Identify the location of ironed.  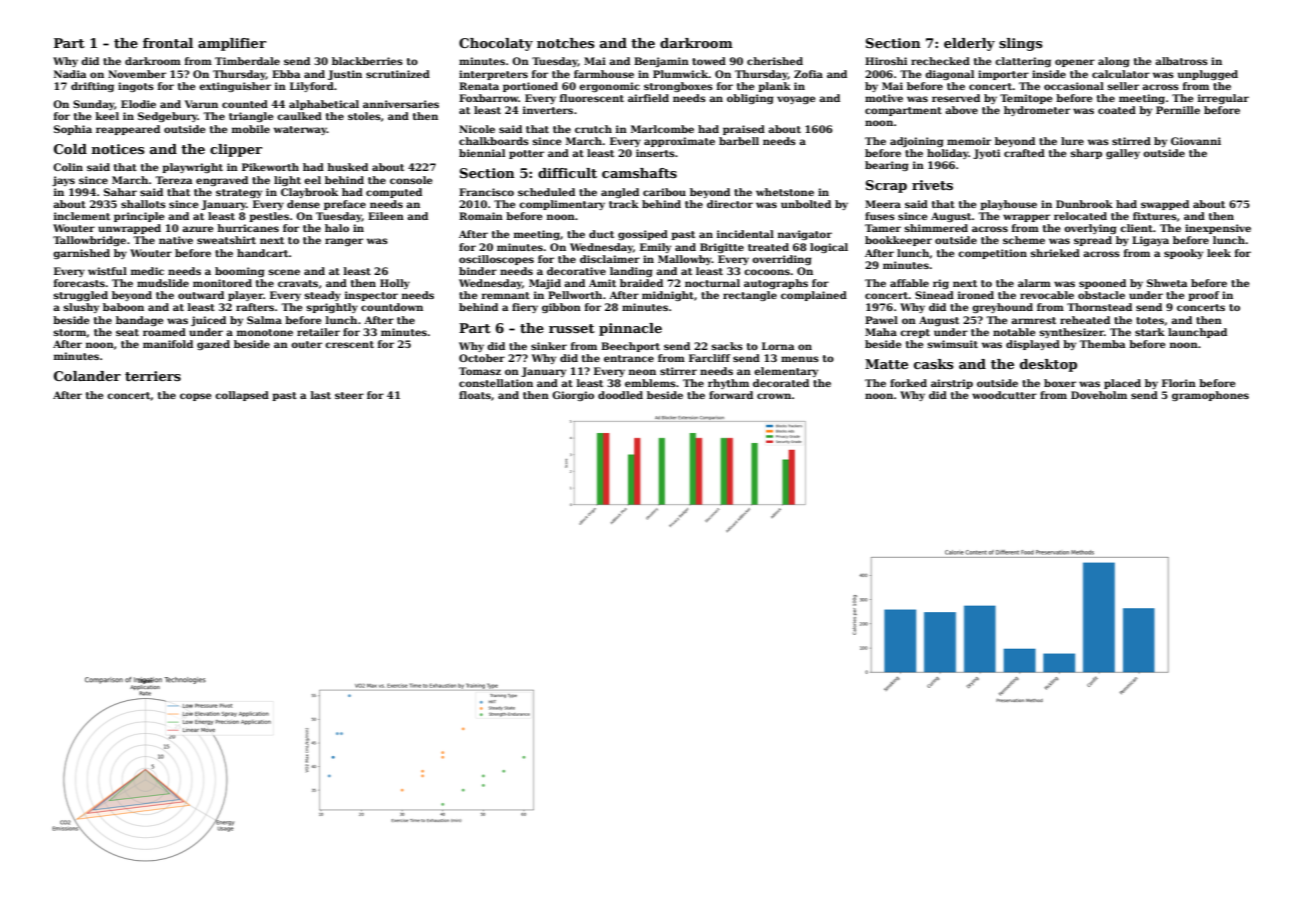
(976, 295).
